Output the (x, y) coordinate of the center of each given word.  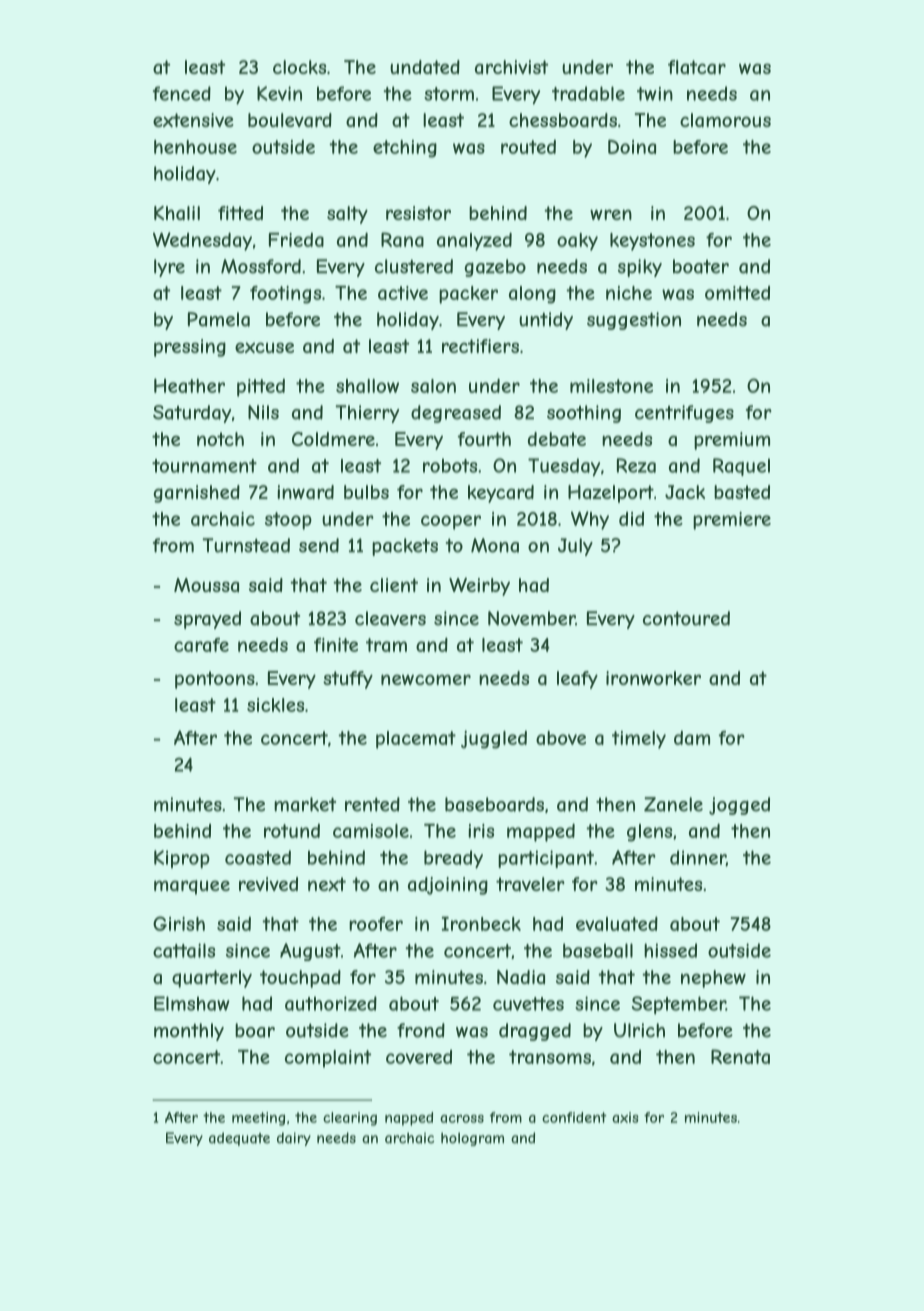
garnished (196, 494)
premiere (732, 521)
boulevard (290, 120)
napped (409, 1119)
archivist (512, 67)
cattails (184, 950)
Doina (632, 147)
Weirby (479, 587)
